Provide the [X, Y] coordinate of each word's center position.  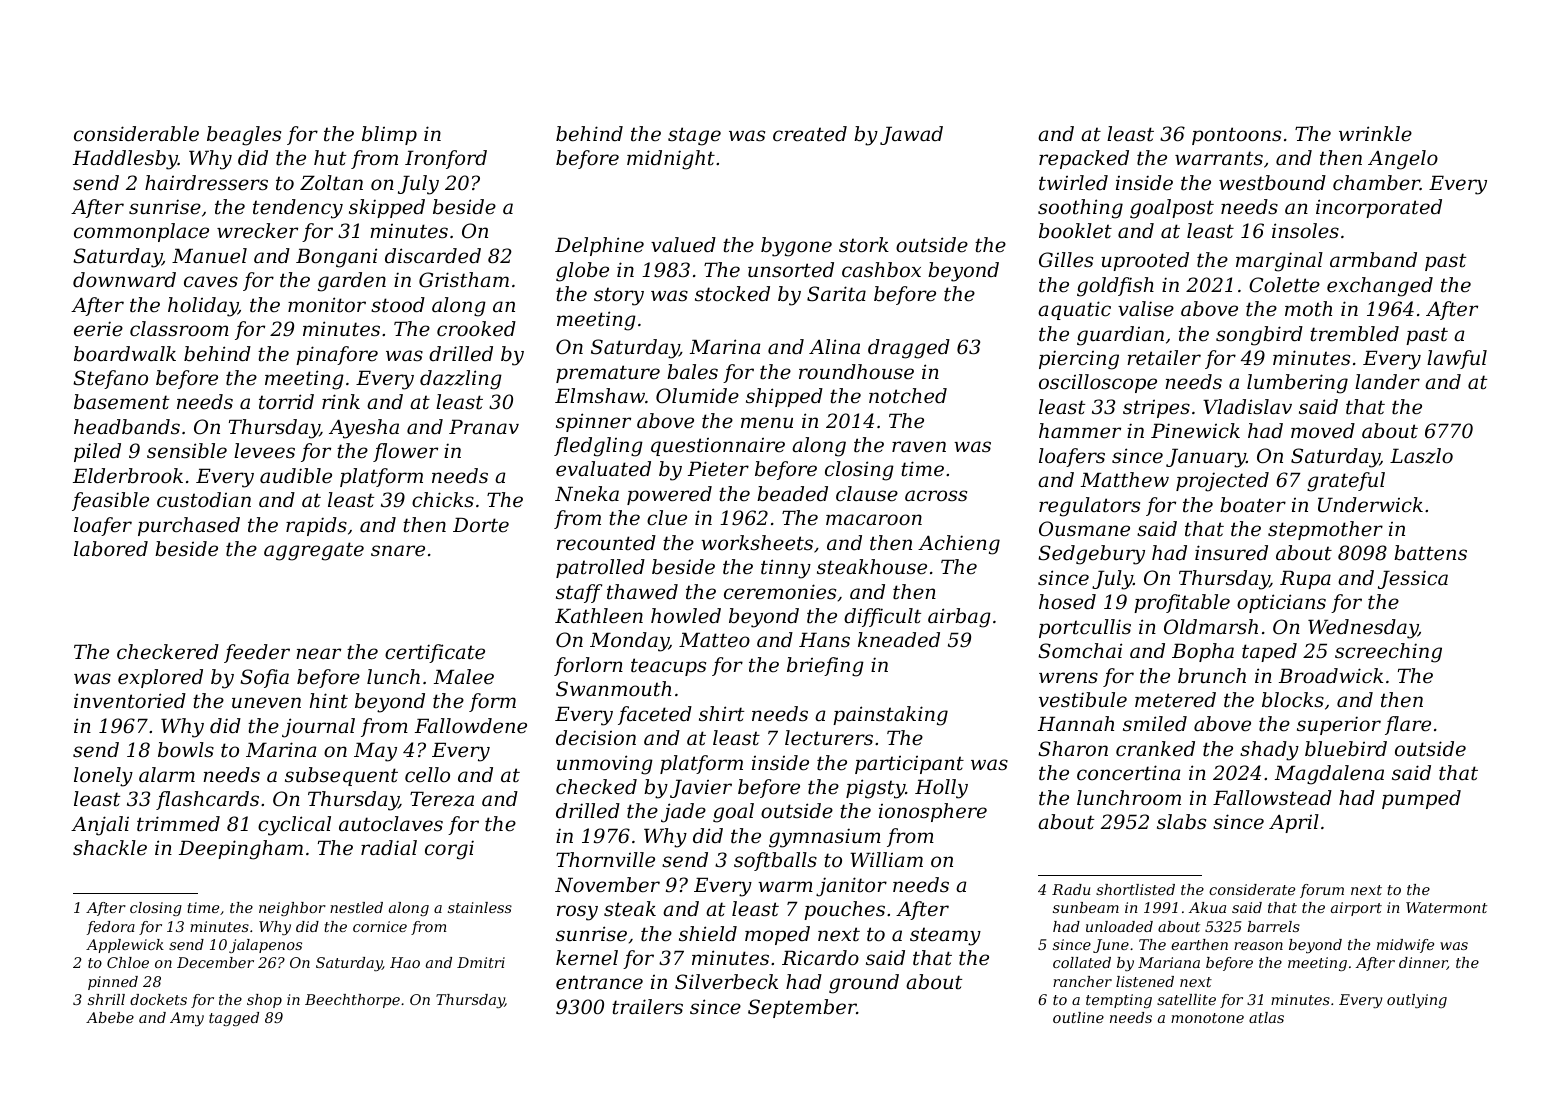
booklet [1075, 231]
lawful [1457, 359]
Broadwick [1331, 676]
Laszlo [1421, 456]
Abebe [110, 1017]
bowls [186, 750]
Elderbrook [128, 476]
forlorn [588, 666]
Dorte [481, 525]
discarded [433, 256]
